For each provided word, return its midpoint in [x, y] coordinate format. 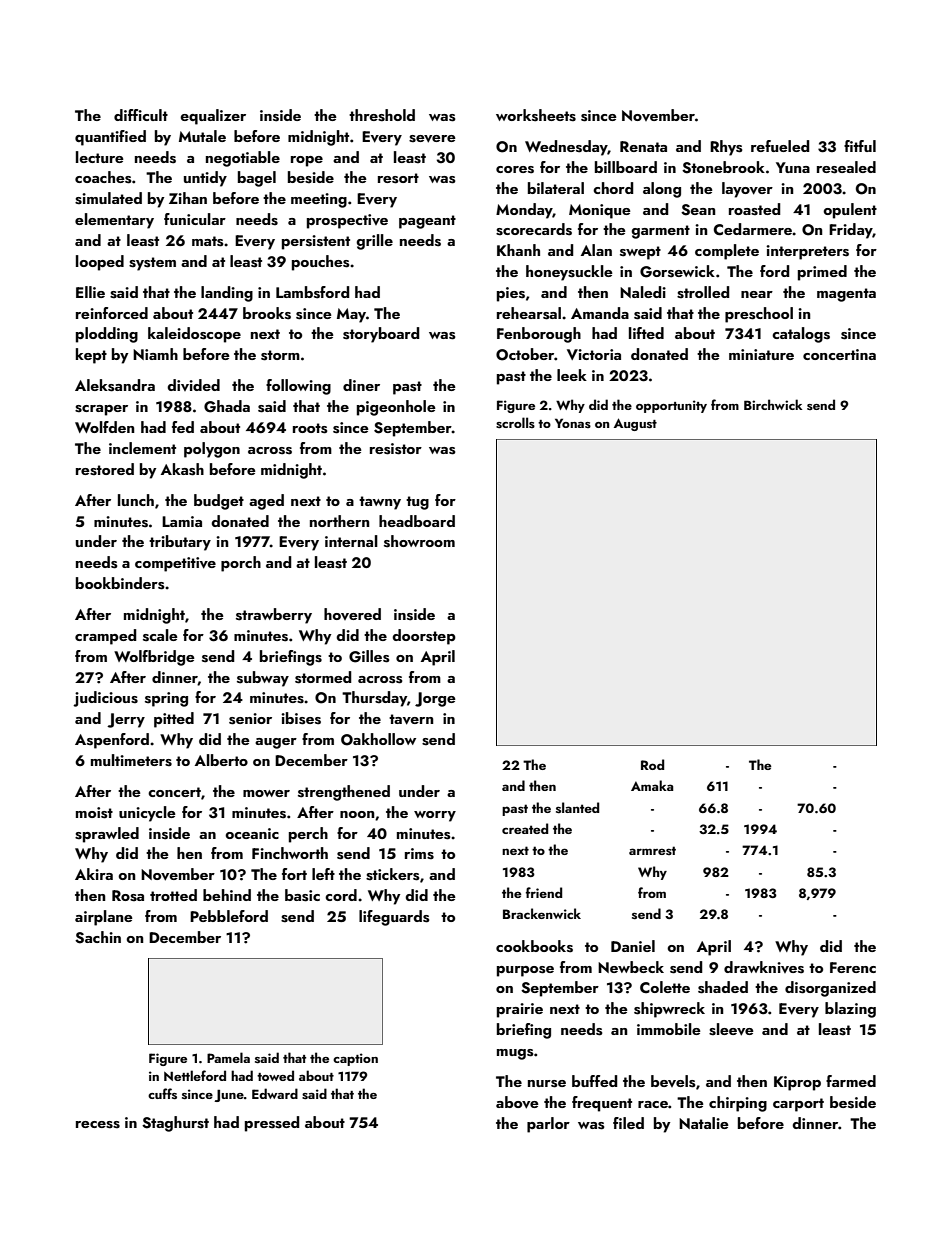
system [152, 264]
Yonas [573, 423]
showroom [419, 541]
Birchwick [773, 404]
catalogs [801, 335]
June [229, 1095]
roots [310, 428]
